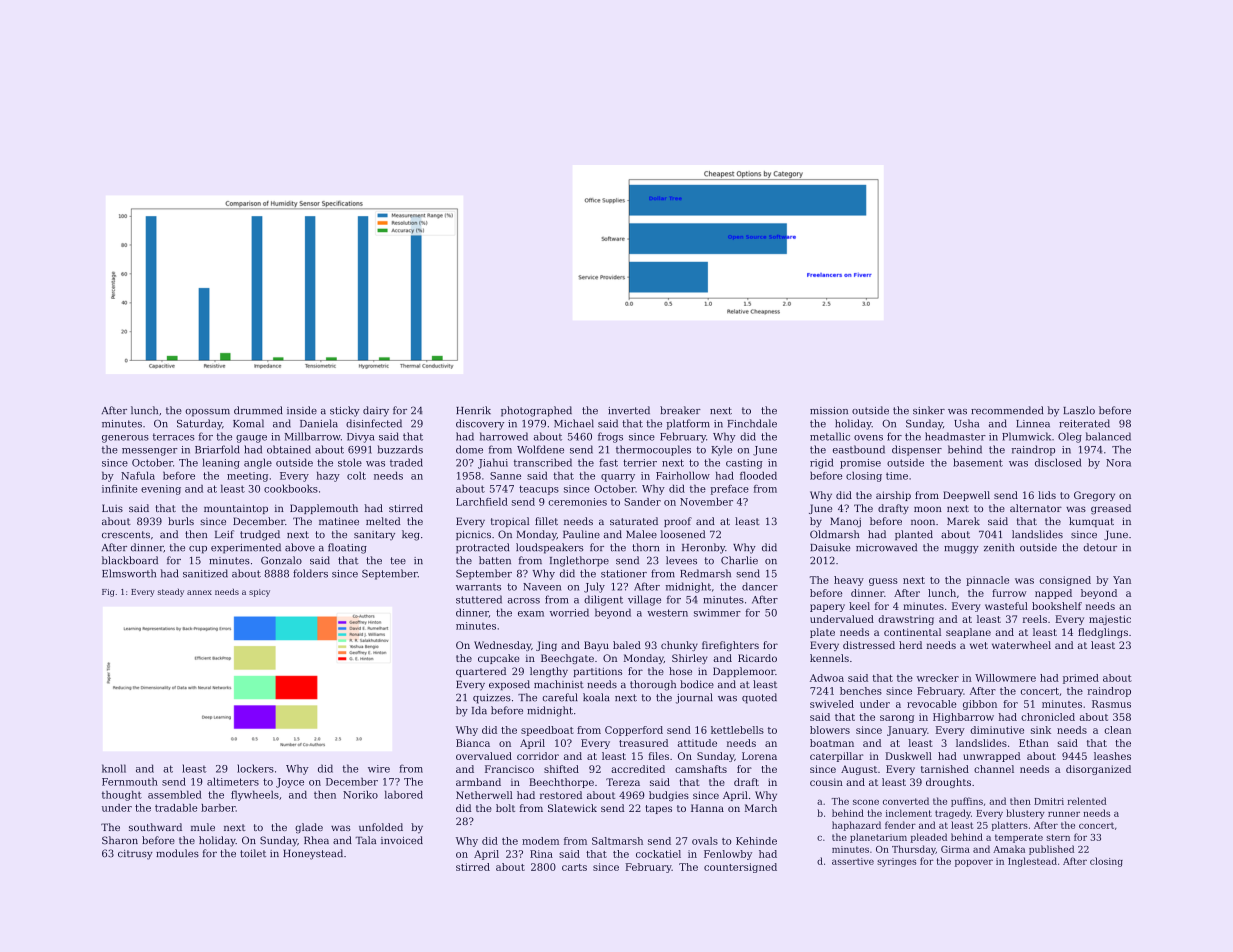  I want to click on obtained, so click(289, 449).
